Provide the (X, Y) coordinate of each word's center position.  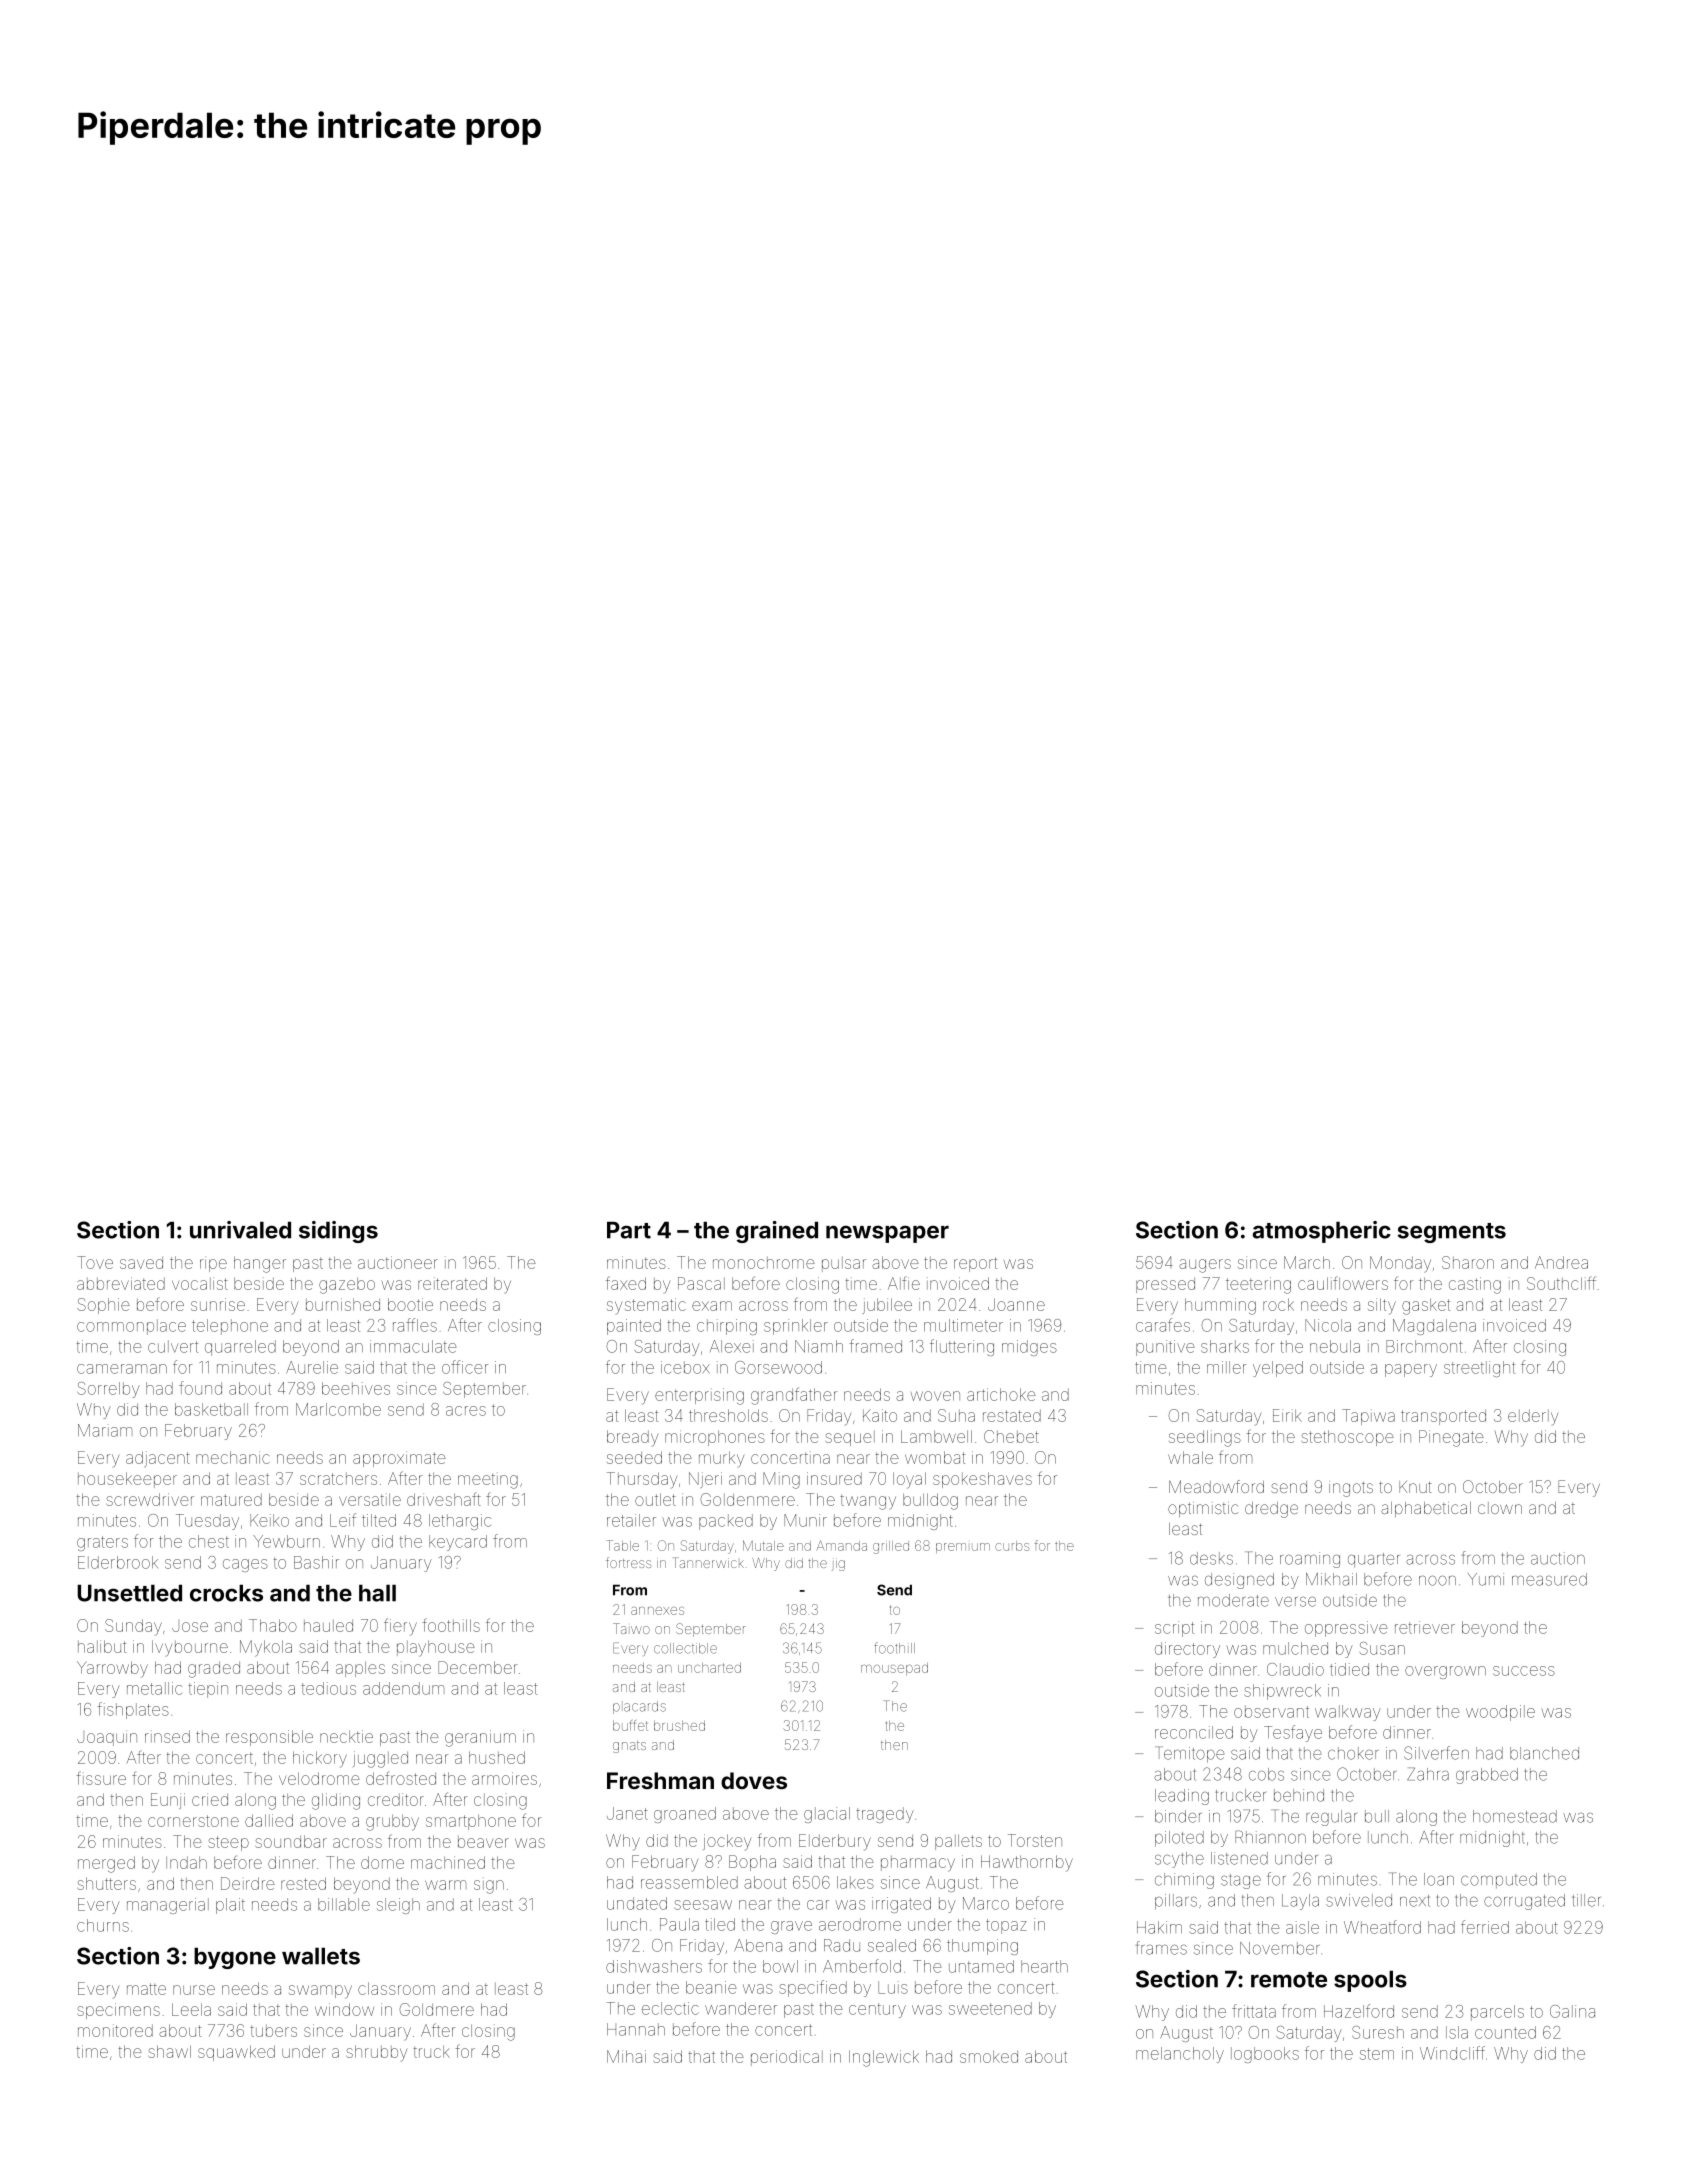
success (1524, 1671)
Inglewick (884, 2058)
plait (230, 1906)
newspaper (887, 1234)
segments (1452, 1233)
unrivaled (240, 1230)
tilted (379, 1520)
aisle (1302, 1927)
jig (838, 1564)
